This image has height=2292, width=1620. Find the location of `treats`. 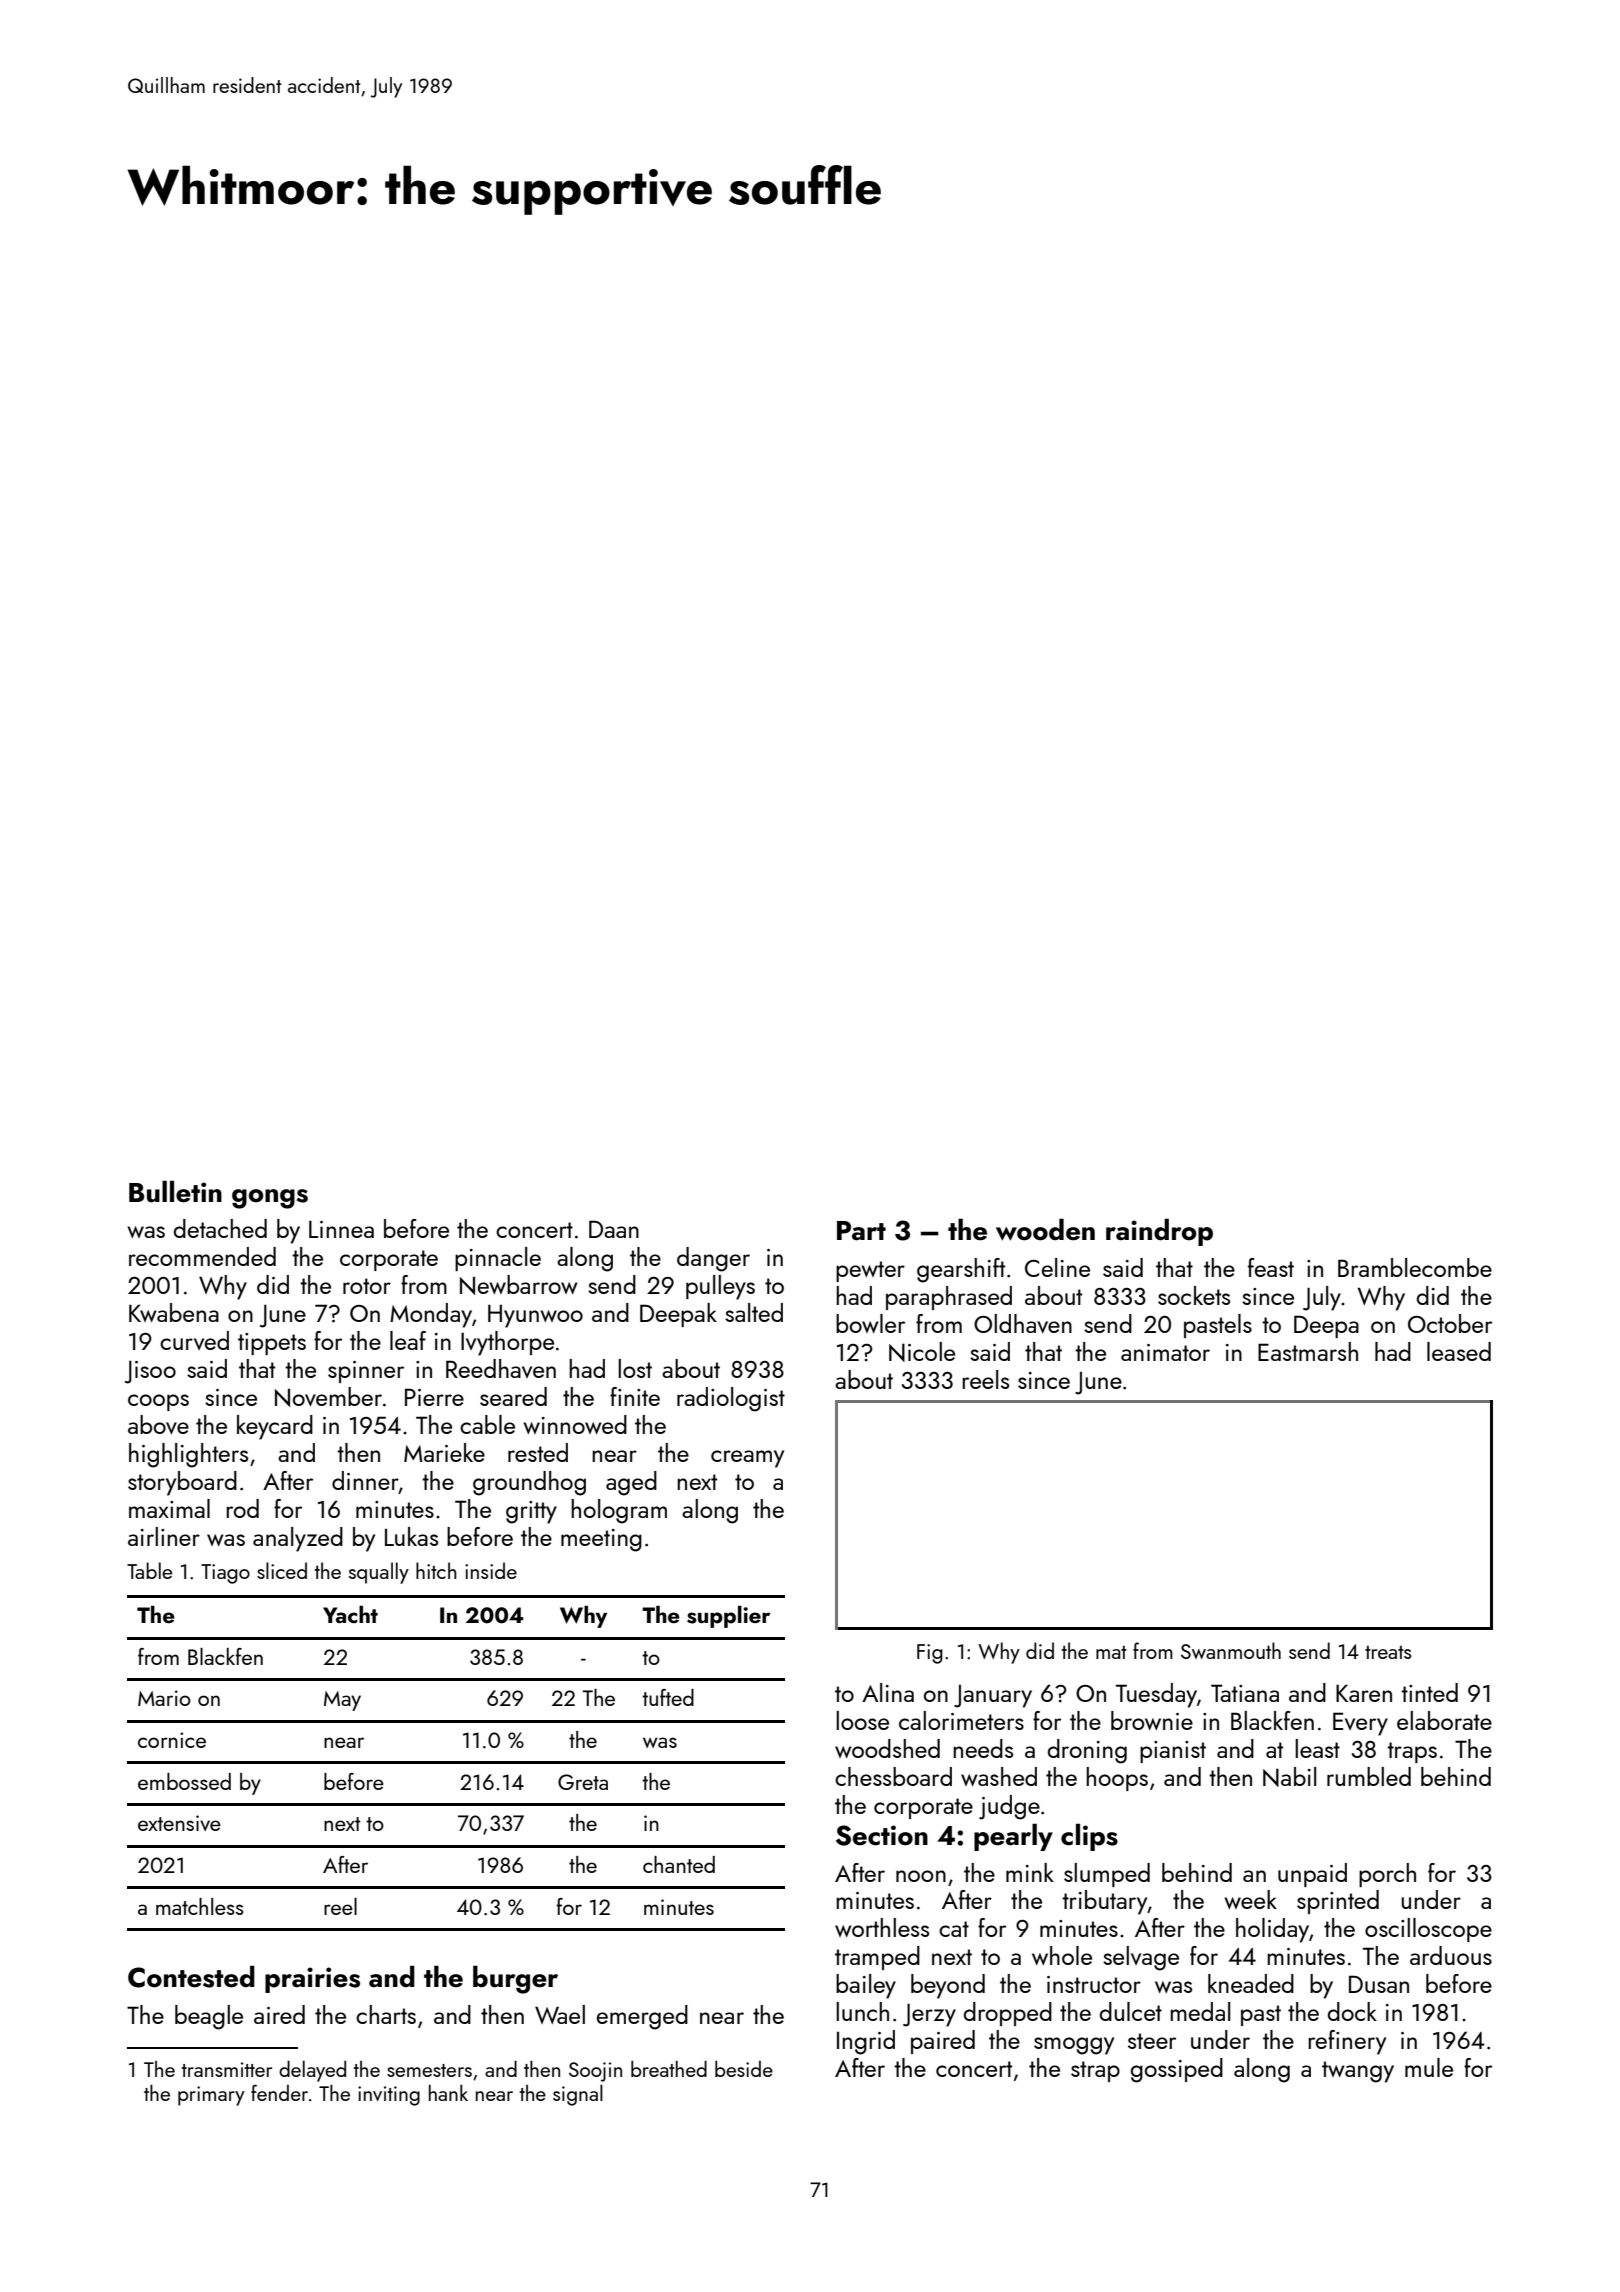

treats is located at coordinates (1388, 1652).
